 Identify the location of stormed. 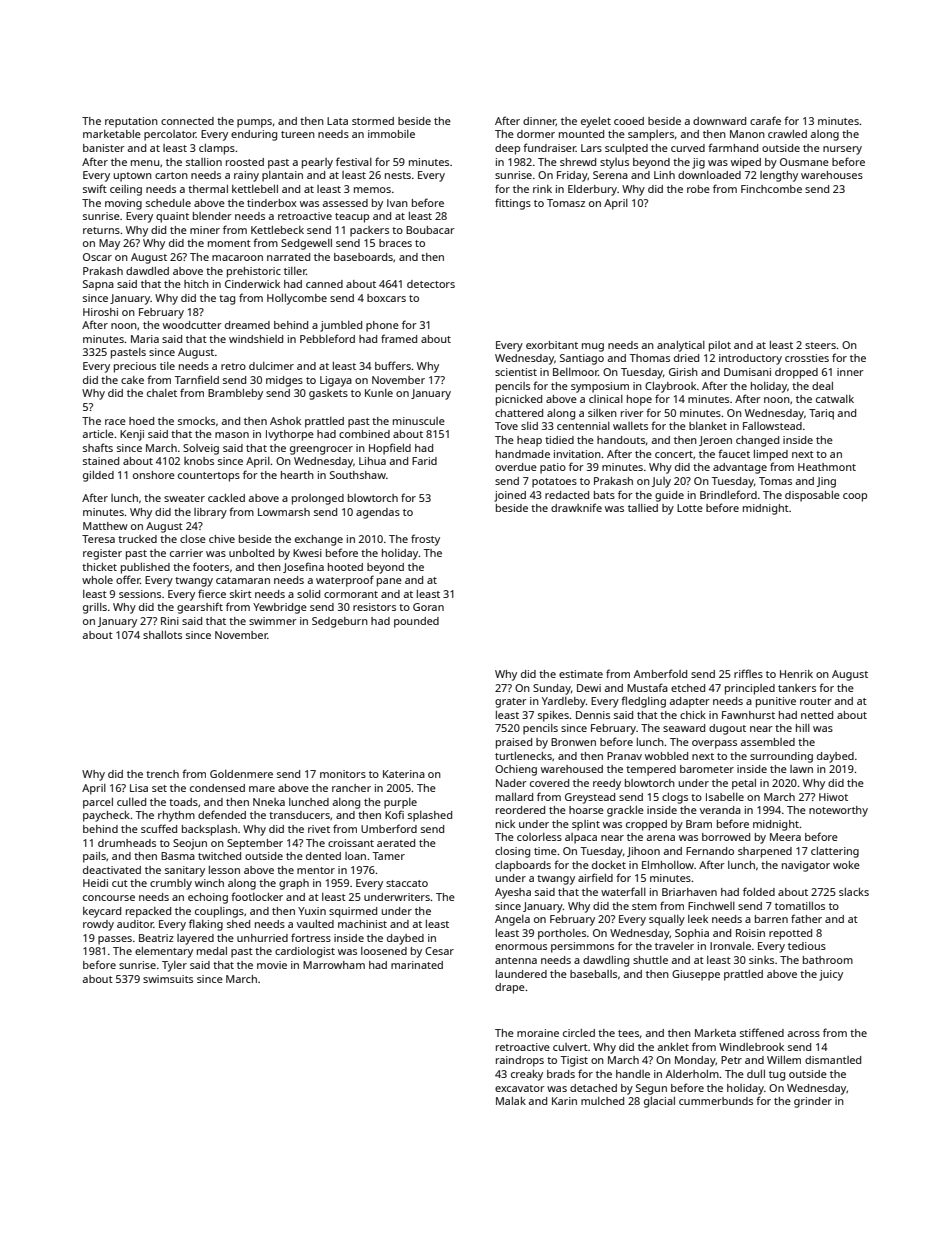
(373, 121).
